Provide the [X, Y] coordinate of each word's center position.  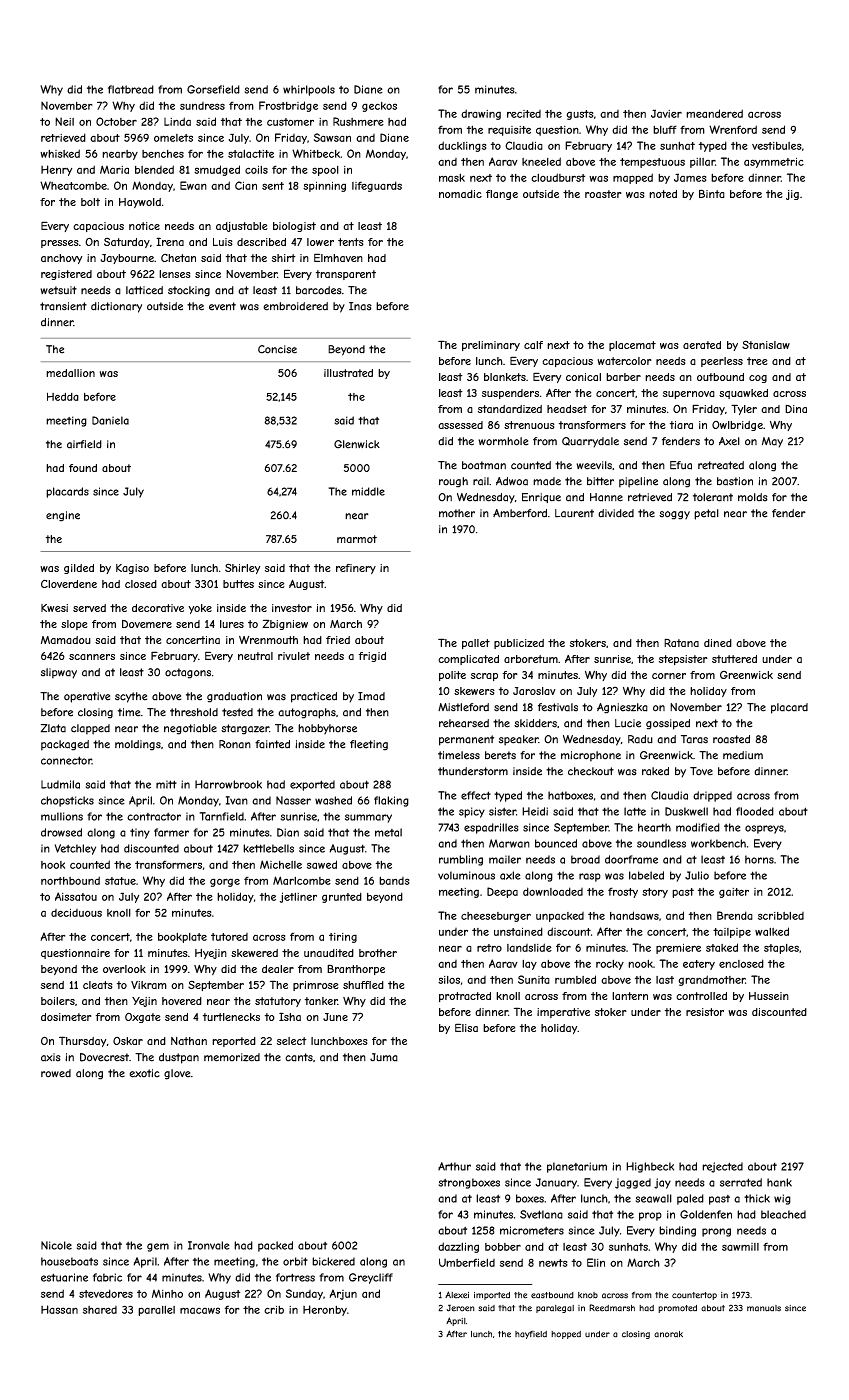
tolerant [713, 497]
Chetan [178, 258]
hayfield [531, 1334]
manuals [764, 1308]
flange [502, 195]
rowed [56, 1073]
